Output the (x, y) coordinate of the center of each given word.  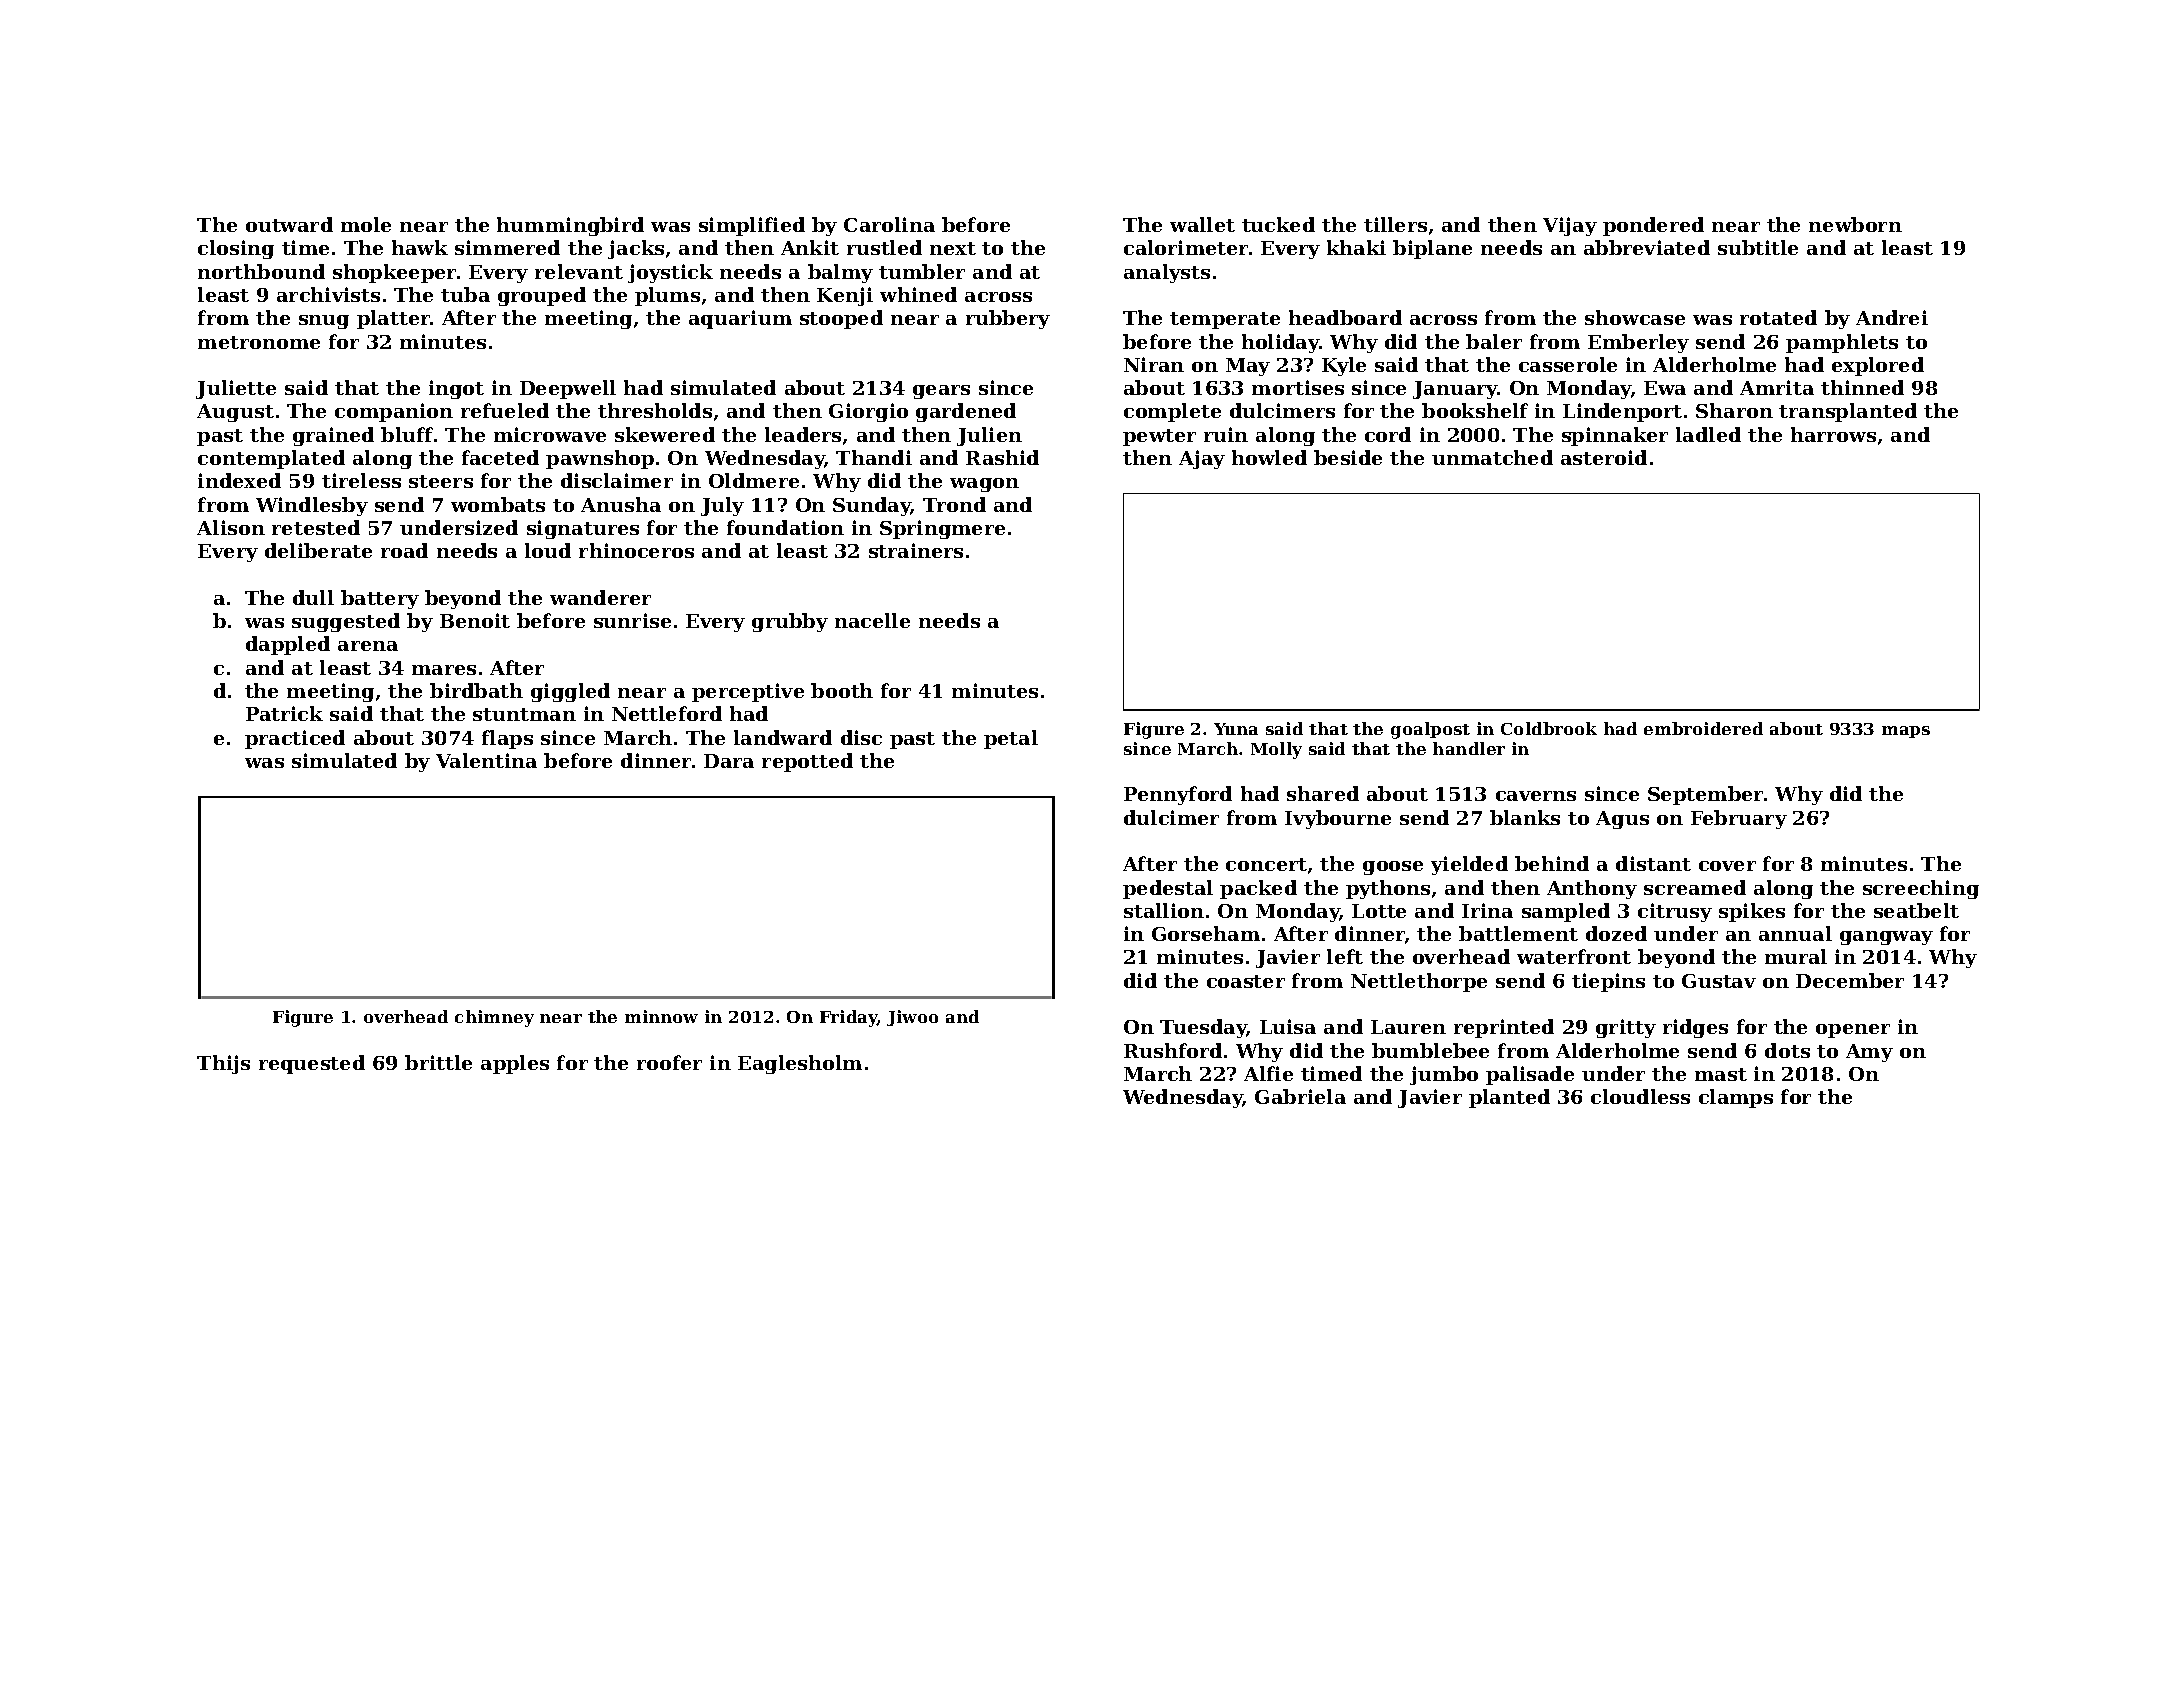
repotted (807, 762)
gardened (966, 412)
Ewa (1665, 388)
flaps (507, 739)
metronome (259, 342)
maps (1906, 732)
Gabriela (1300, 1096)
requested (312, 1064)
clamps (1736, 1098)
